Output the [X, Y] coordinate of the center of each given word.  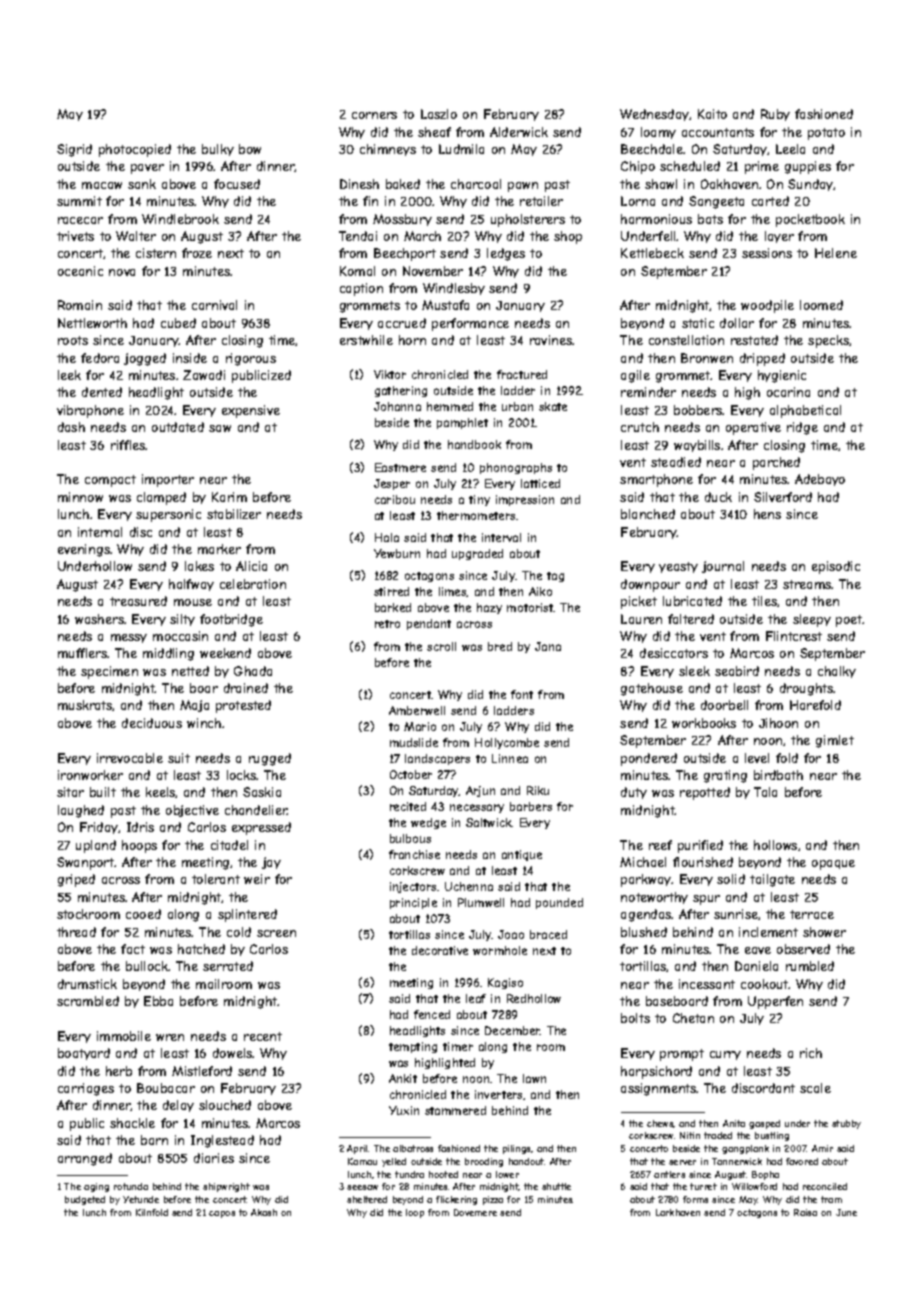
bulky [218, 150]
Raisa [805, 1212]
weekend [225, 653]
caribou [395, 499]
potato [826, 134]
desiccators [674, 653]
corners [374, 115]
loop [415, 1213]
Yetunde [141, 1199]
